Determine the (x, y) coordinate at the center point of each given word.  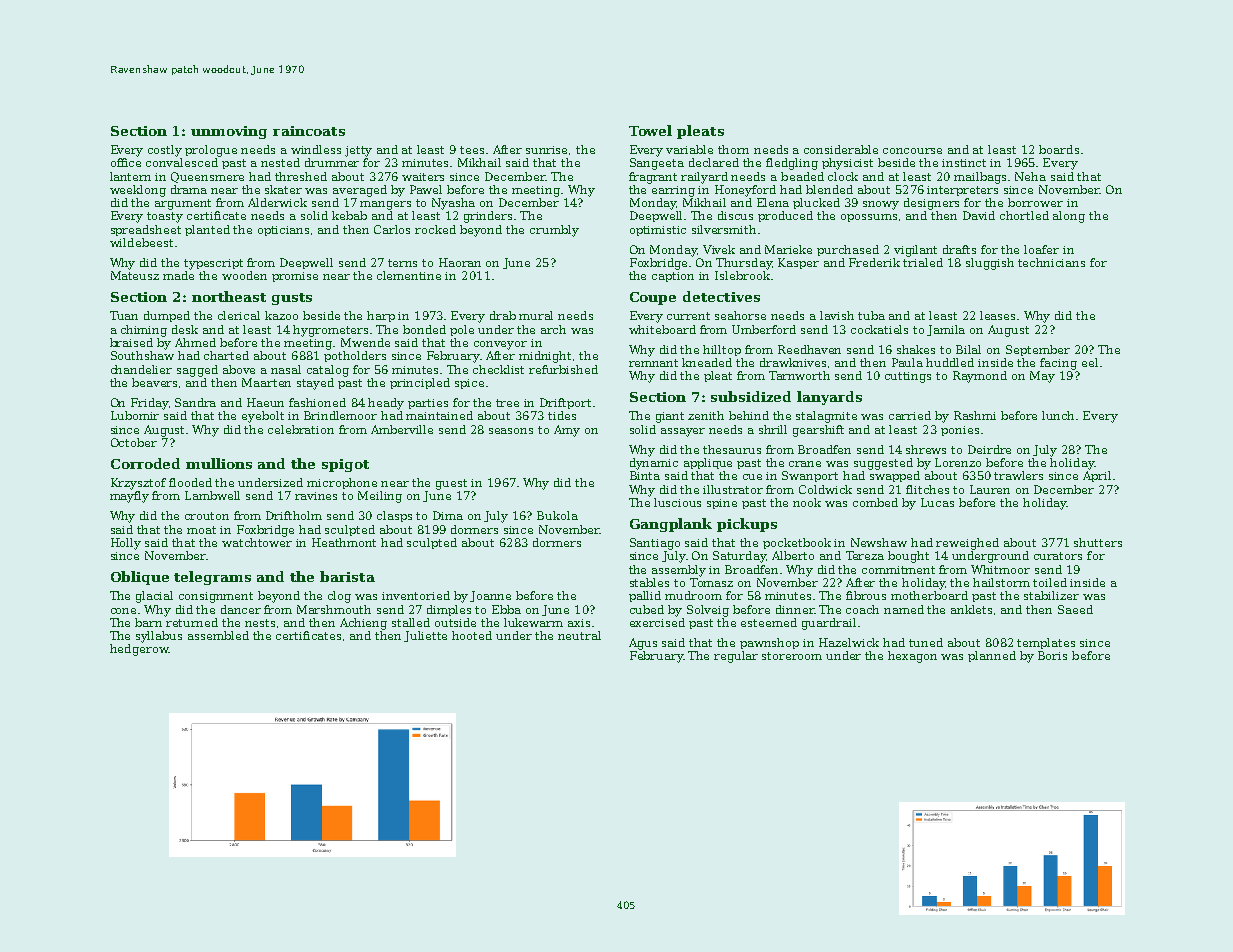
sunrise (546, 150)
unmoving (229, 132)
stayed (315, 384)
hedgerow (139, 650)
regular (736, 657)
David (979, 215)
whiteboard (662, 329)
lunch (1058, 415)
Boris (1052, 655)
